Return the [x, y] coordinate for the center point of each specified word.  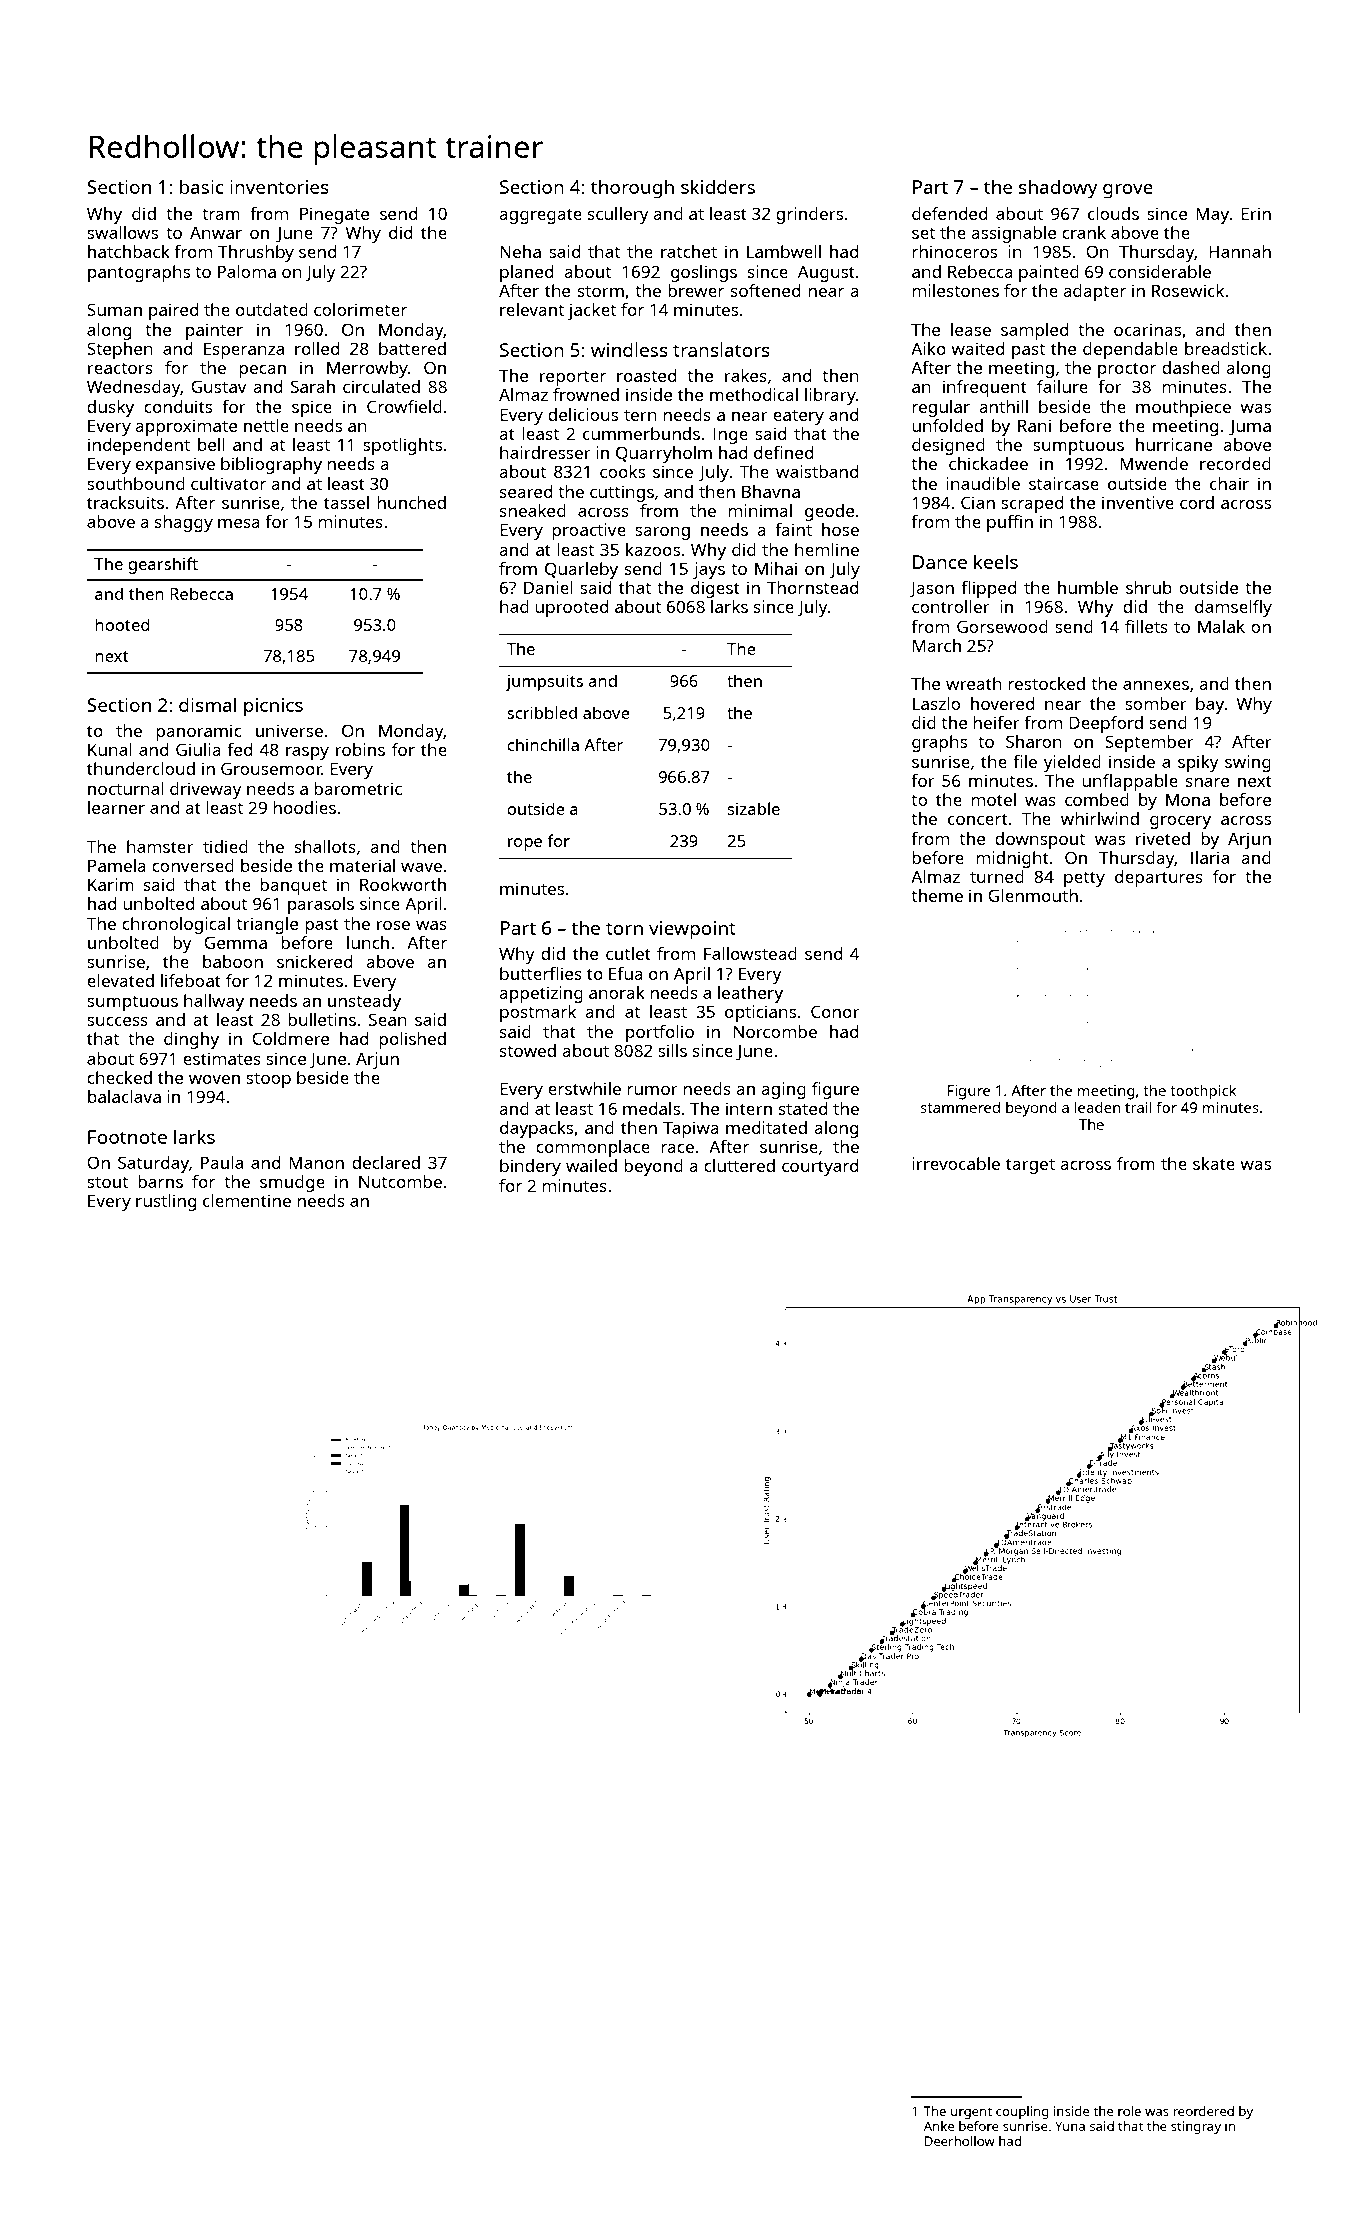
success [117, 1021]
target [1030, 1166]
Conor [835, 1011]
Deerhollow [960, 2141]
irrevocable [956, 1163]
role [1129, 2111]
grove [1128, 191]
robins [360, 749]
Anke [939, 2126]
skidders [718, 186]
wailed [591, 1165]
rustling [166, 1202]
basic [202, 186]
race [677, 1148]
